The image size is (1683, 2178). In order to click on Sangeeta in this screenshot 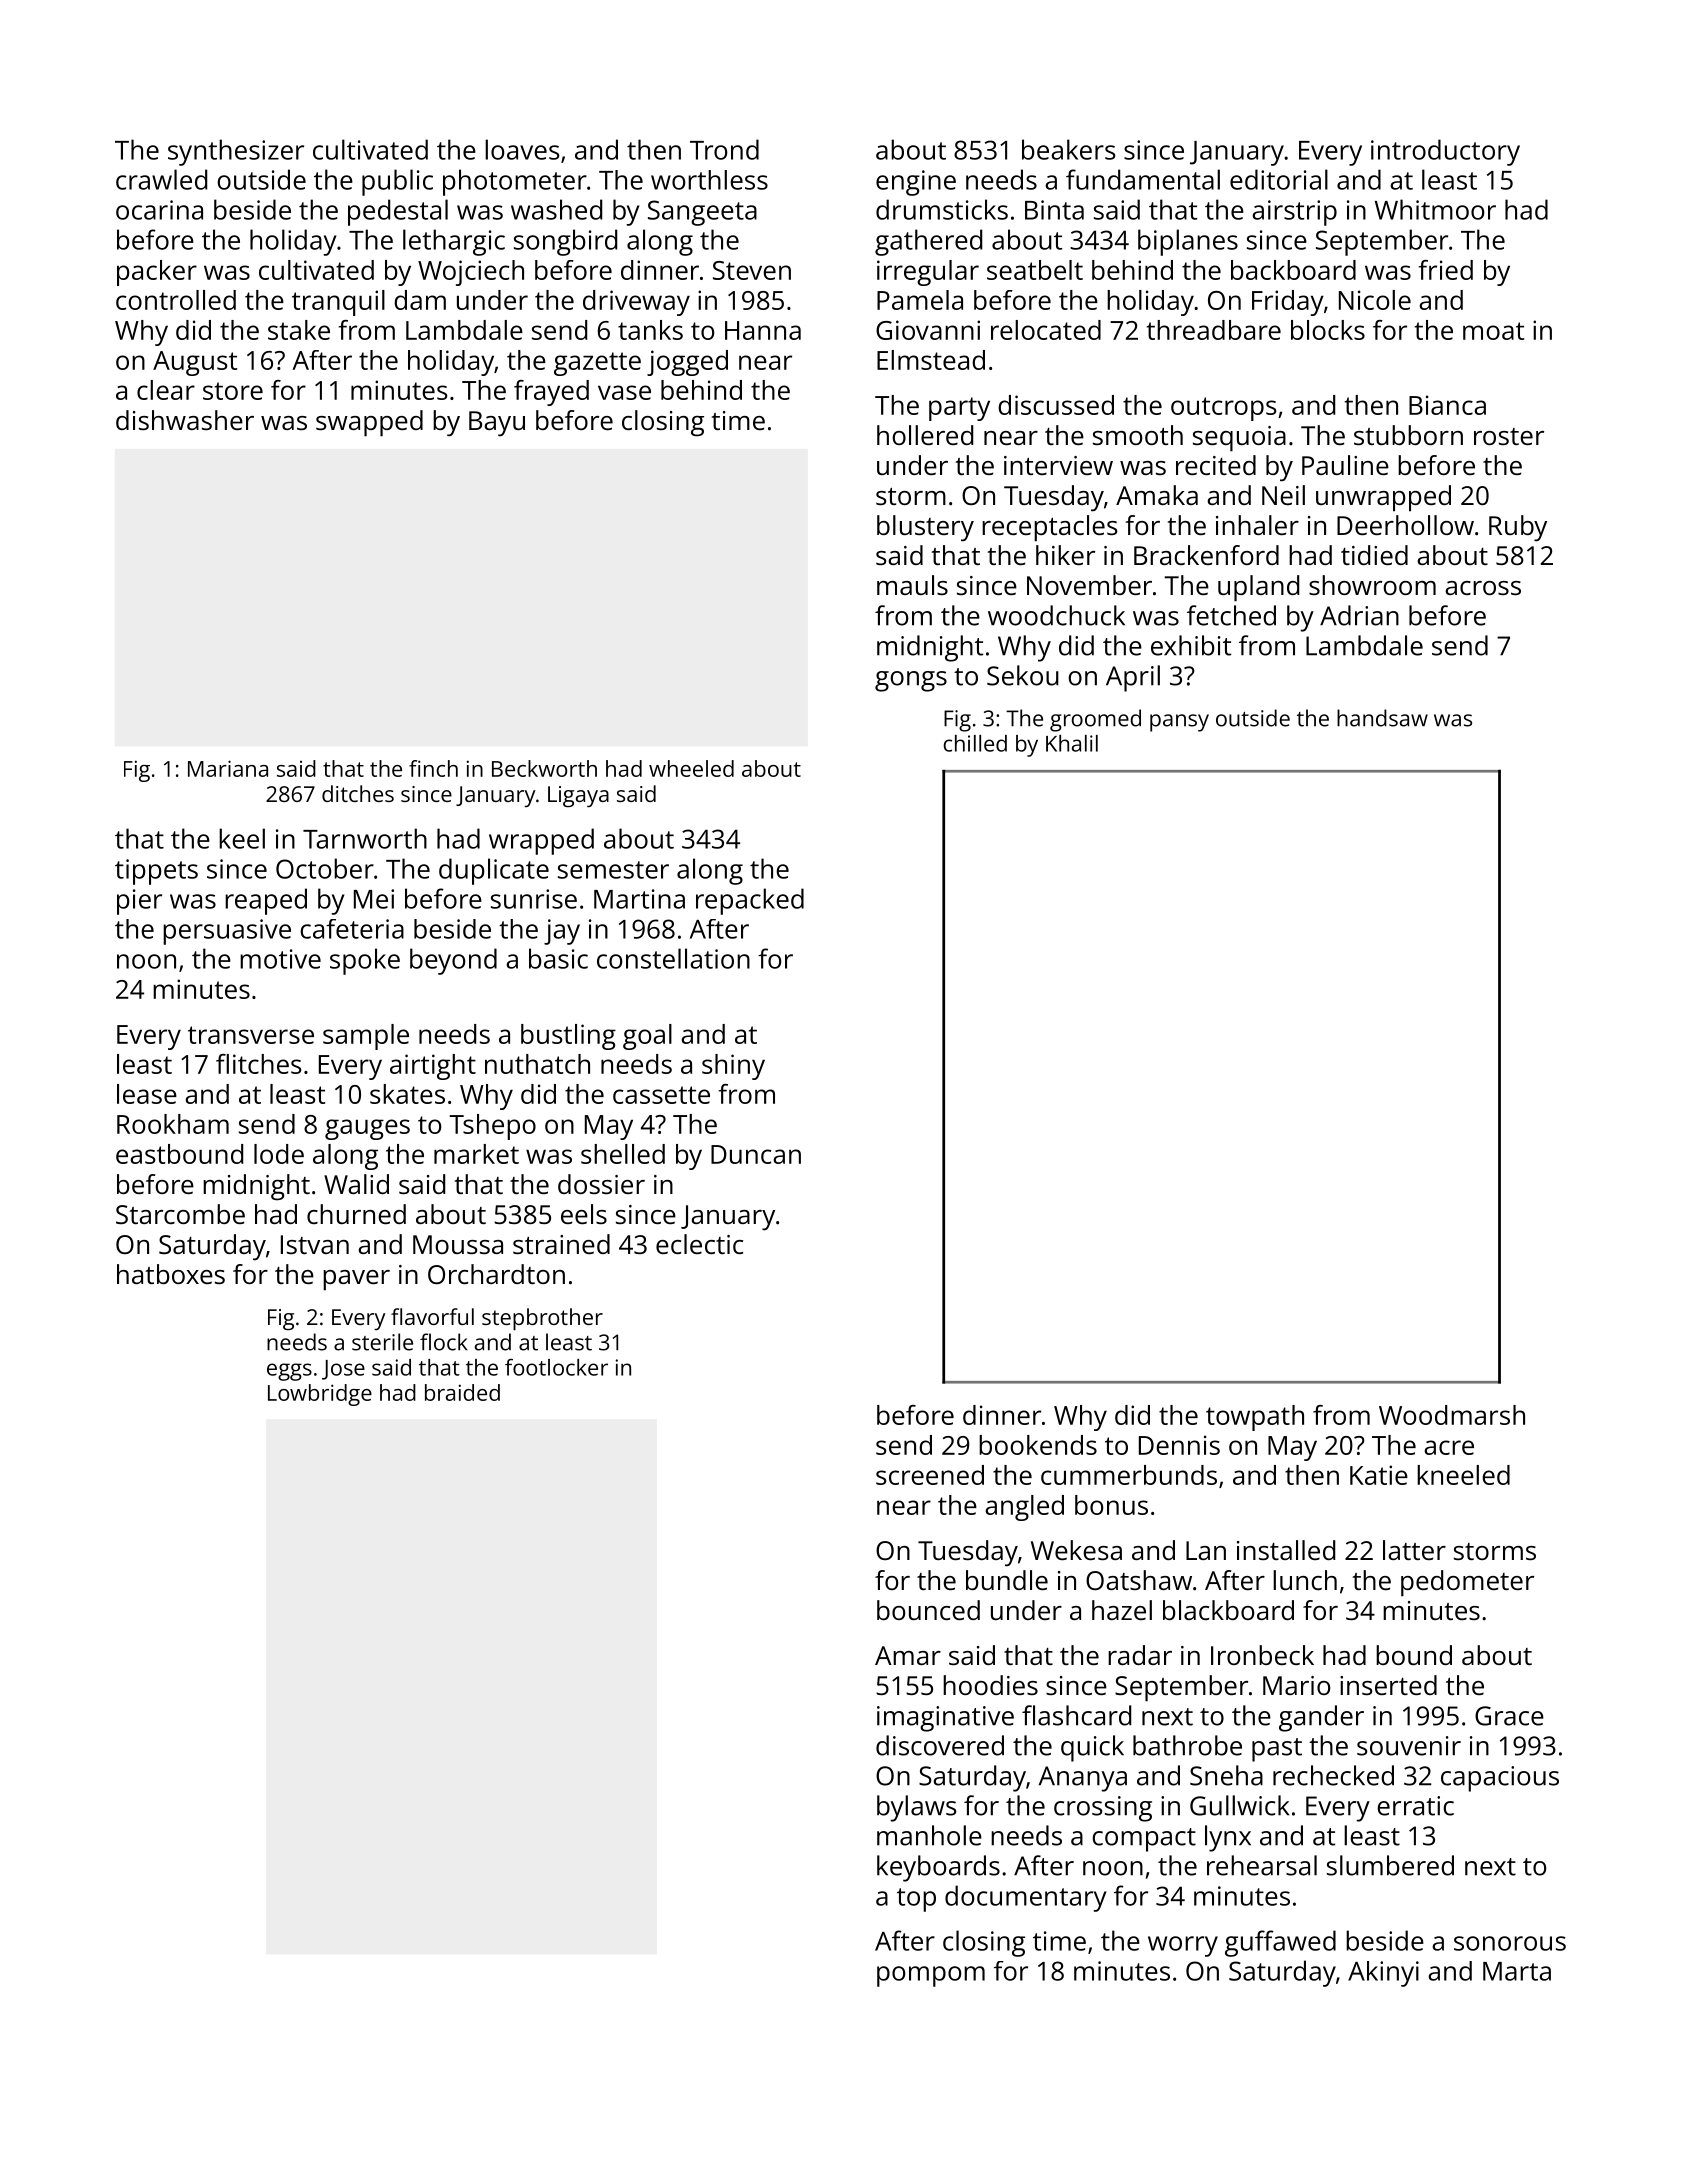, I will do `click(702, 213)`.
